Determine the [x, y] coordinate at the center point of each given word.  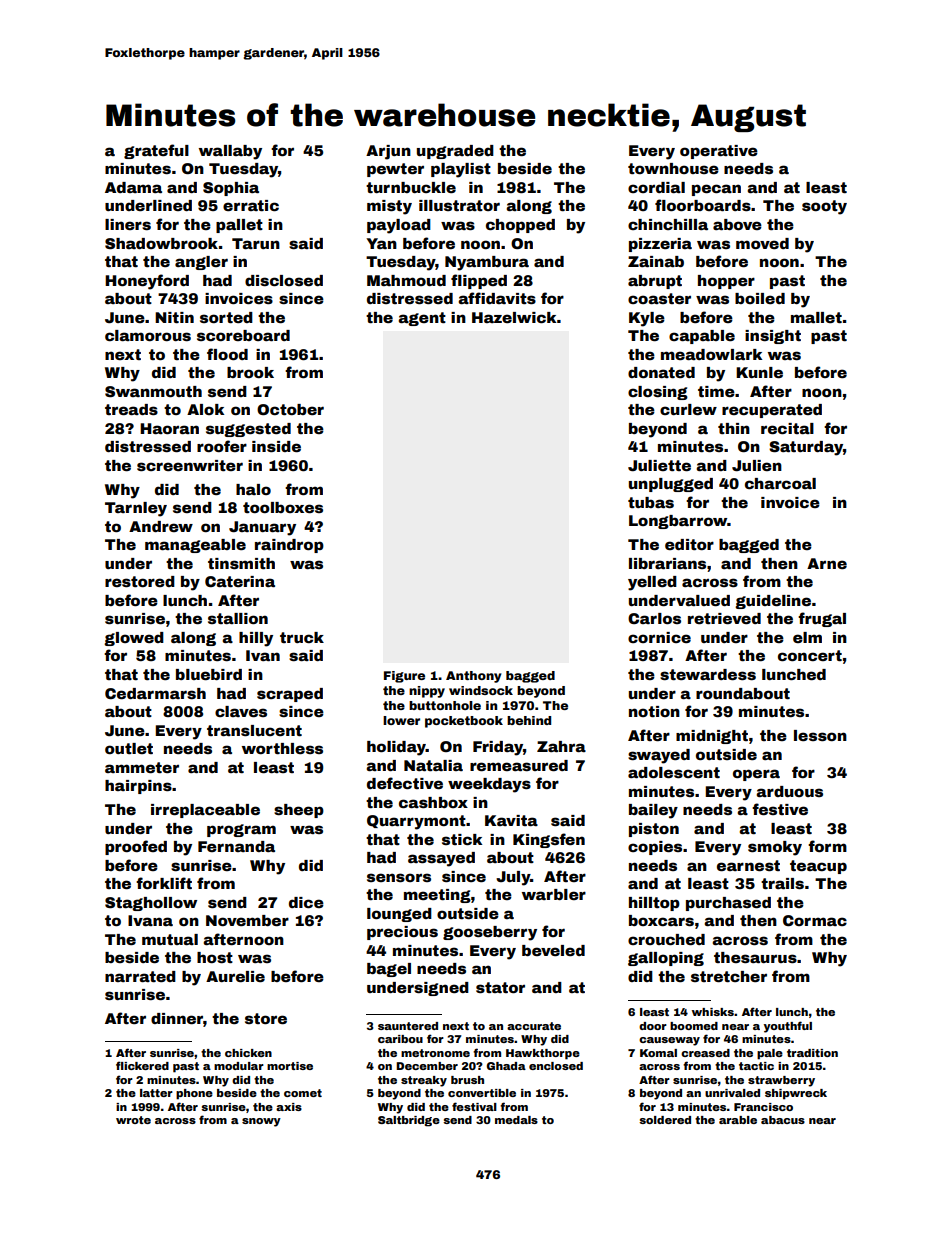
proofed [136, 847]
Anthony [474, 677]
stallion [238, 618]
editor [689, 544]
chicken [248, 1053]
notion [654, 711]
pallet [239, 226]
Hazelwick [514, 317]
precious [402, 933]
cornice [659, 637]
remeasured [519, 765]
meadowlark [711, 354]
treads [131, 409]
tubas [651, 502]
